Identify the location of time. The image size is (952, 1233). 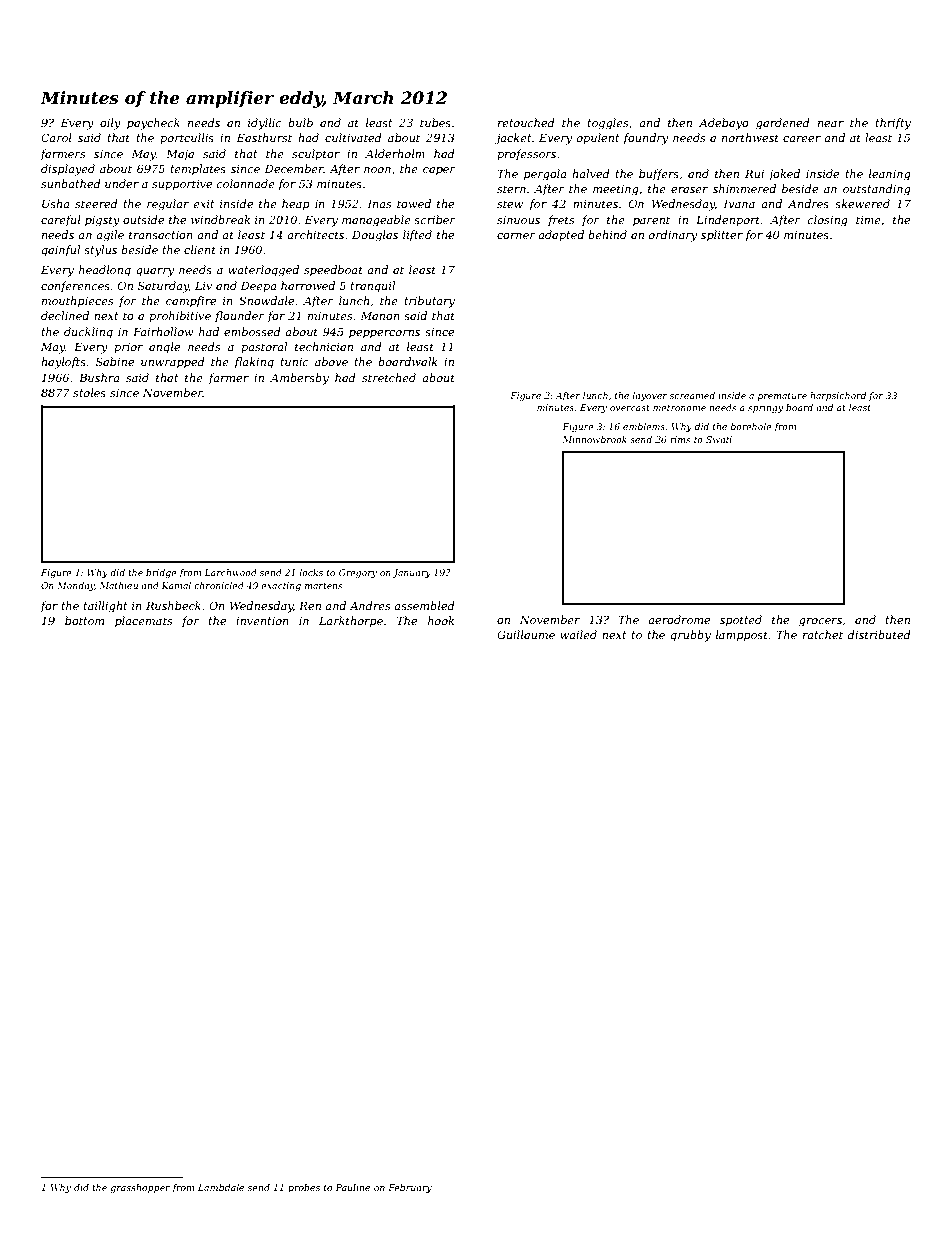
(868, 220).
